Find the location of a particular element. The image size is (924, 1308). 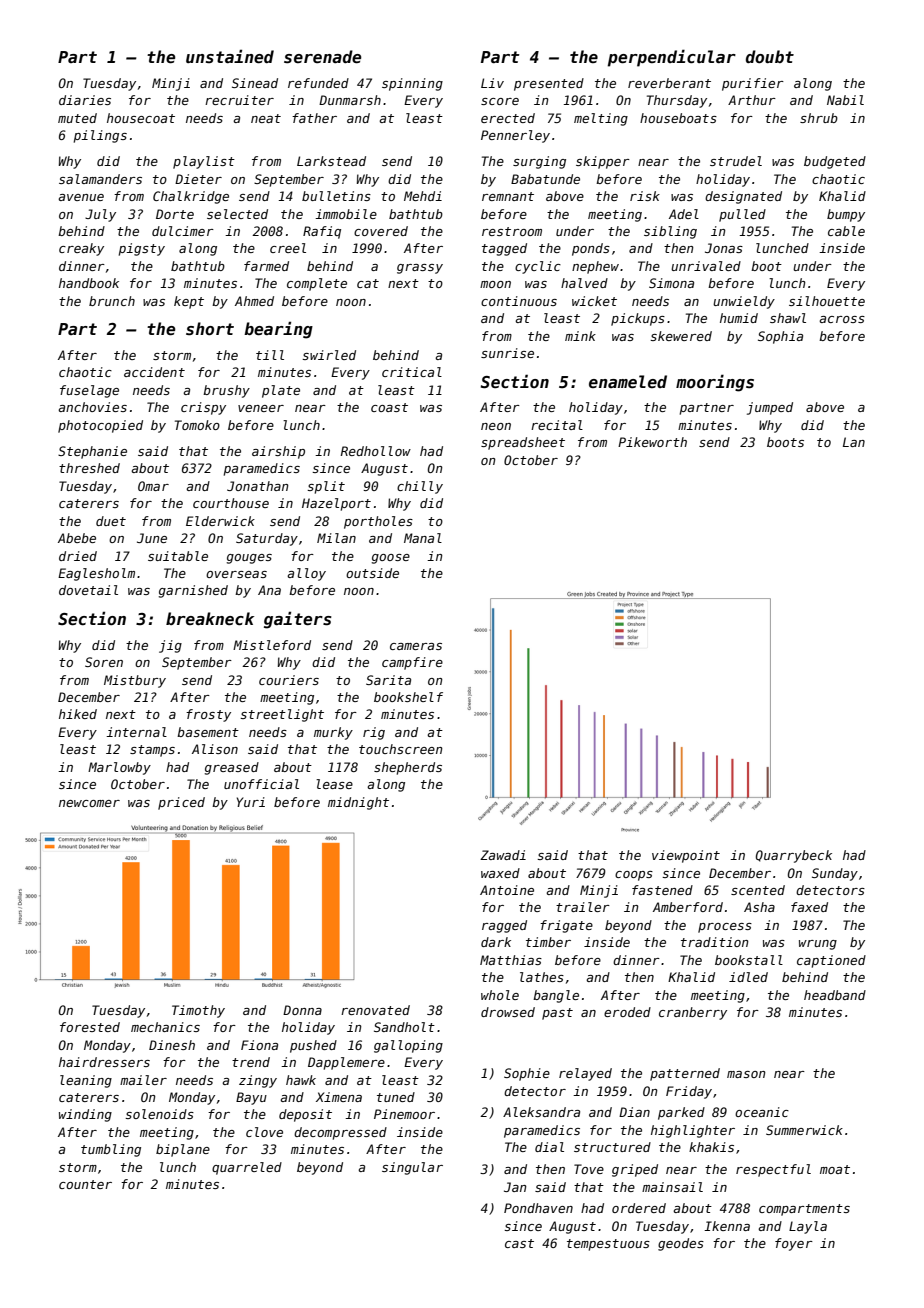

counter is located at coordinates (85, 1184).
